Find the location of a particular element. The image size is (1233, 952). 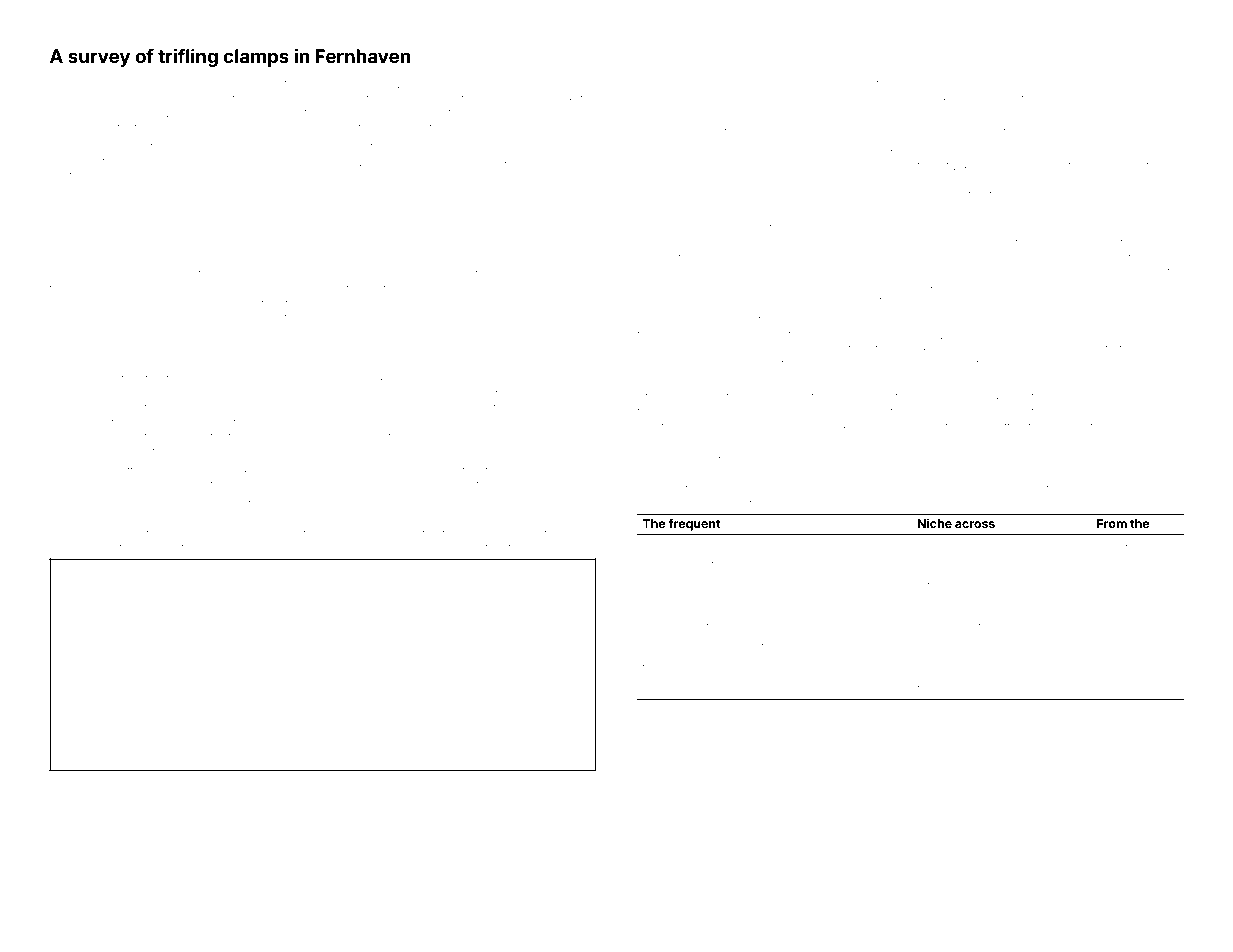

burls is located at coordinates (276, 499).
